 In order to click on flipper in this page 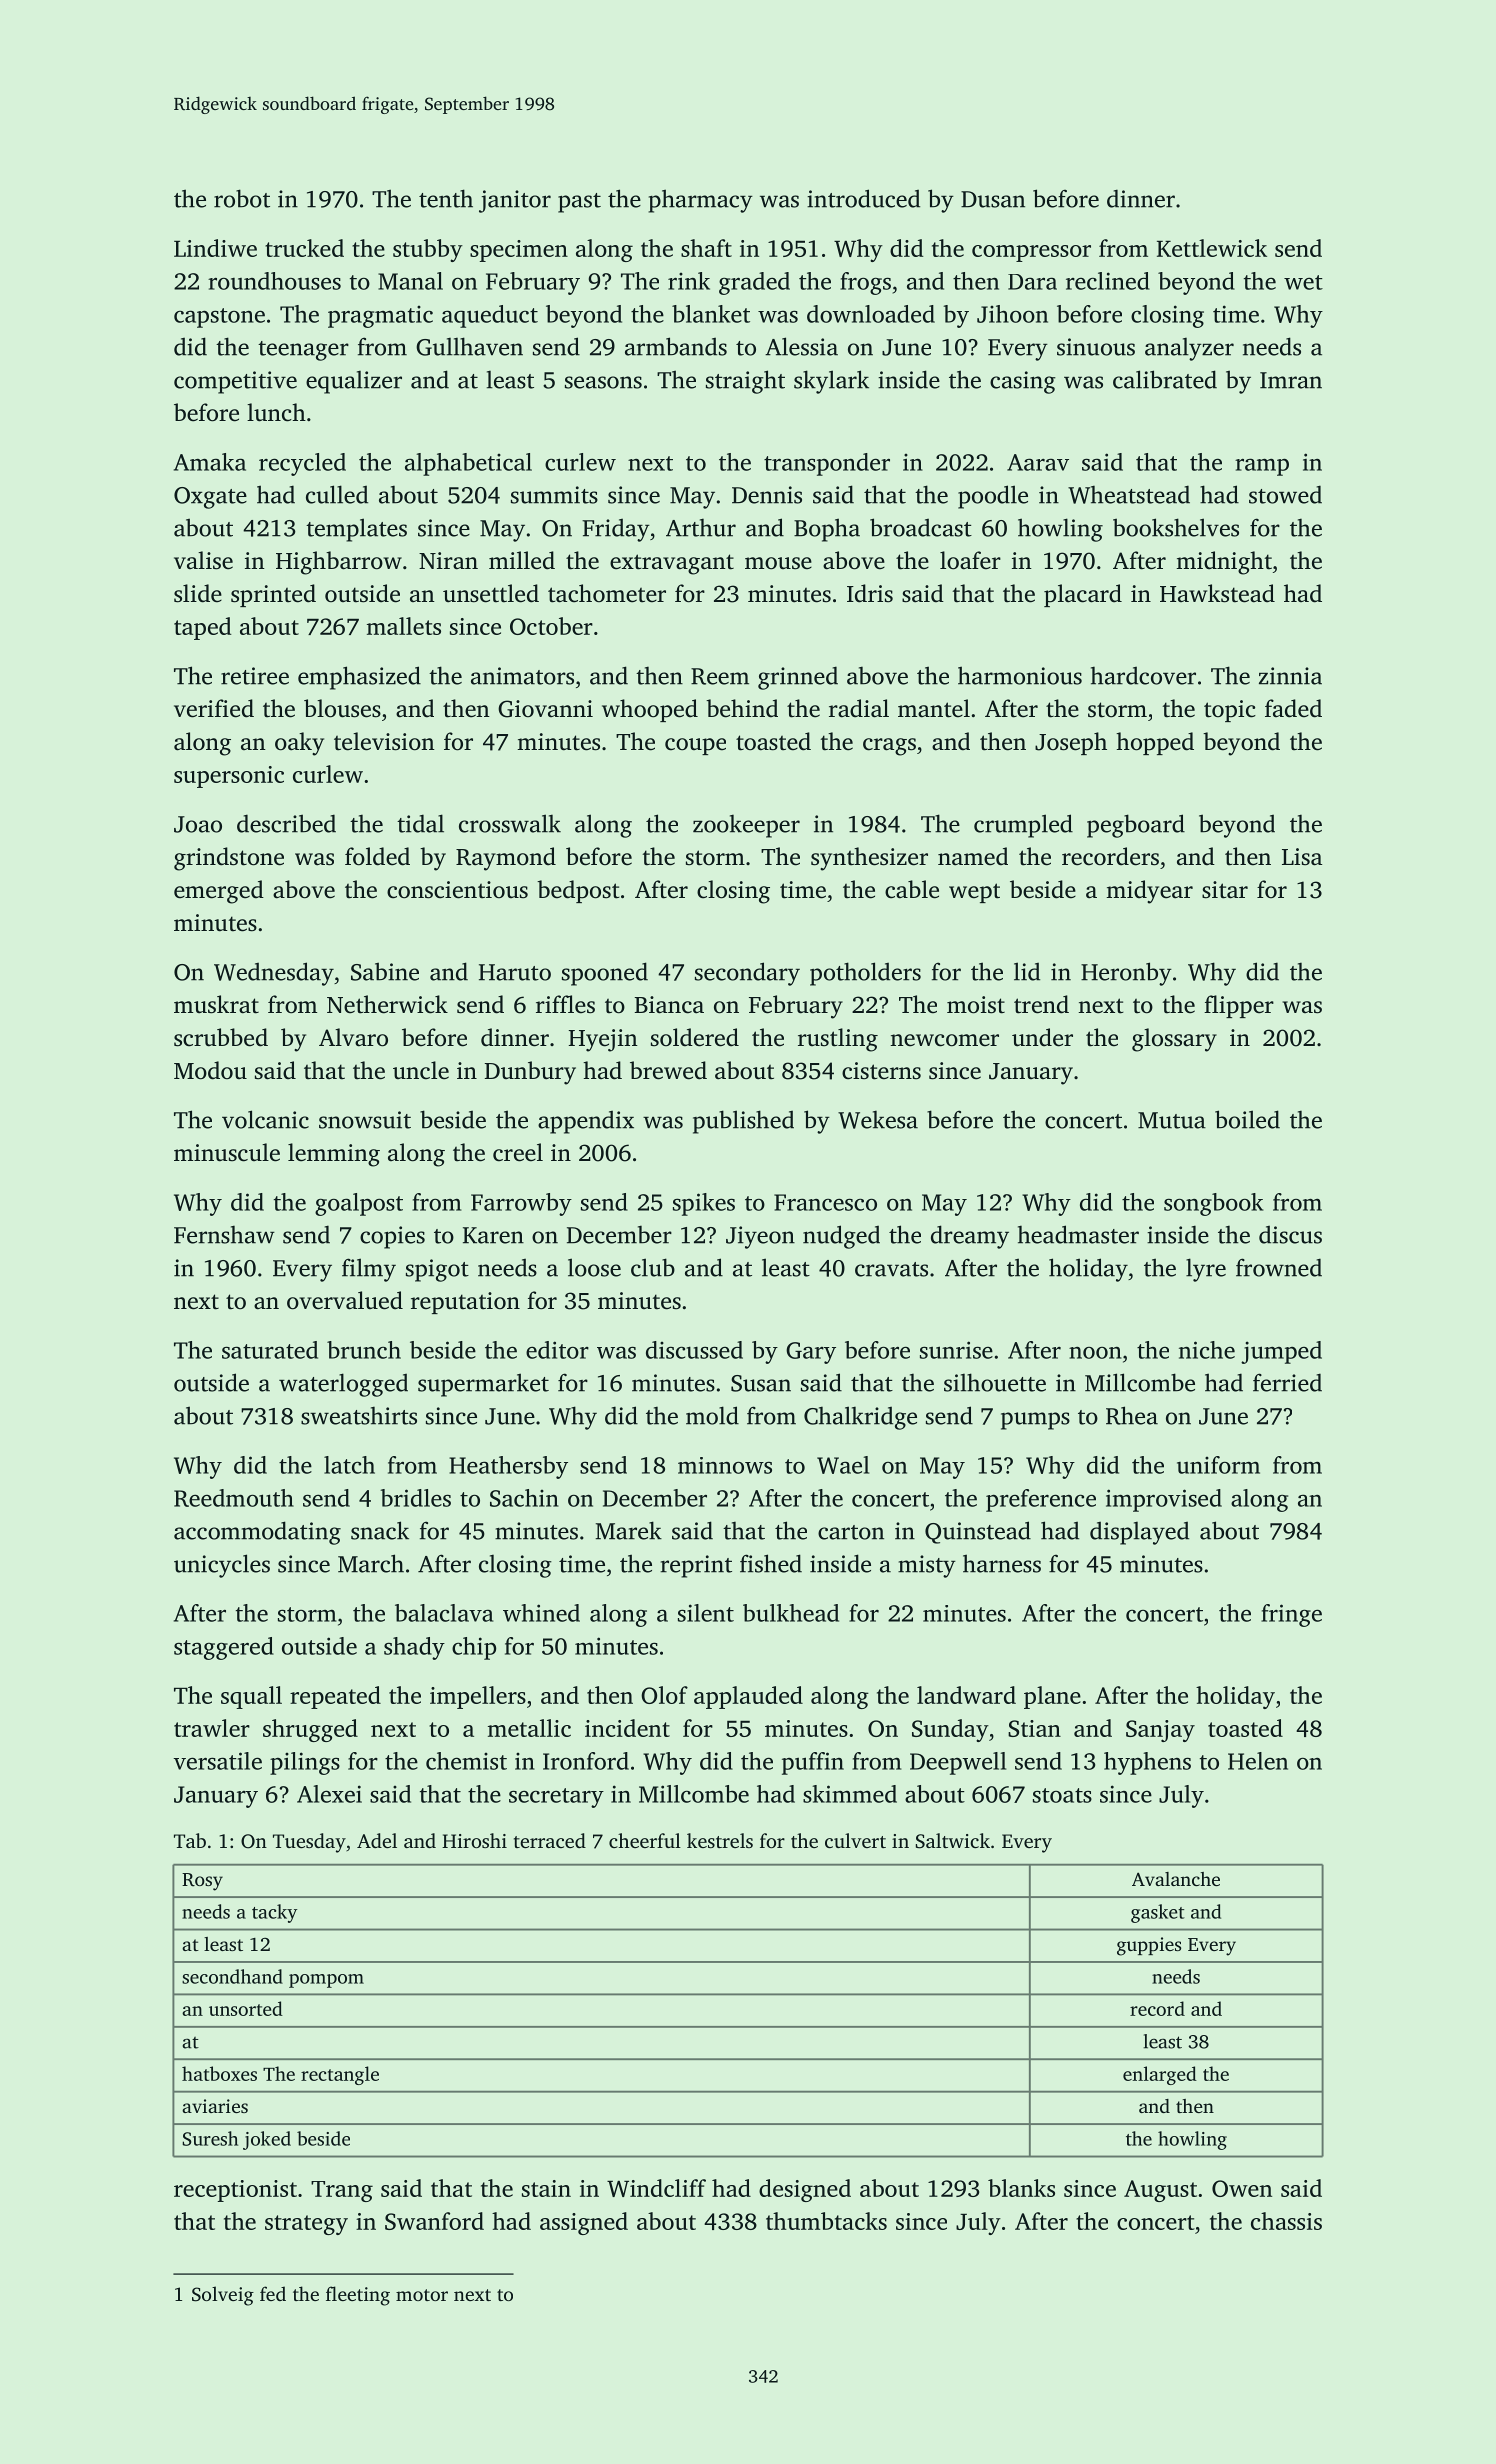, I will do `click(1239, 1006)`.
